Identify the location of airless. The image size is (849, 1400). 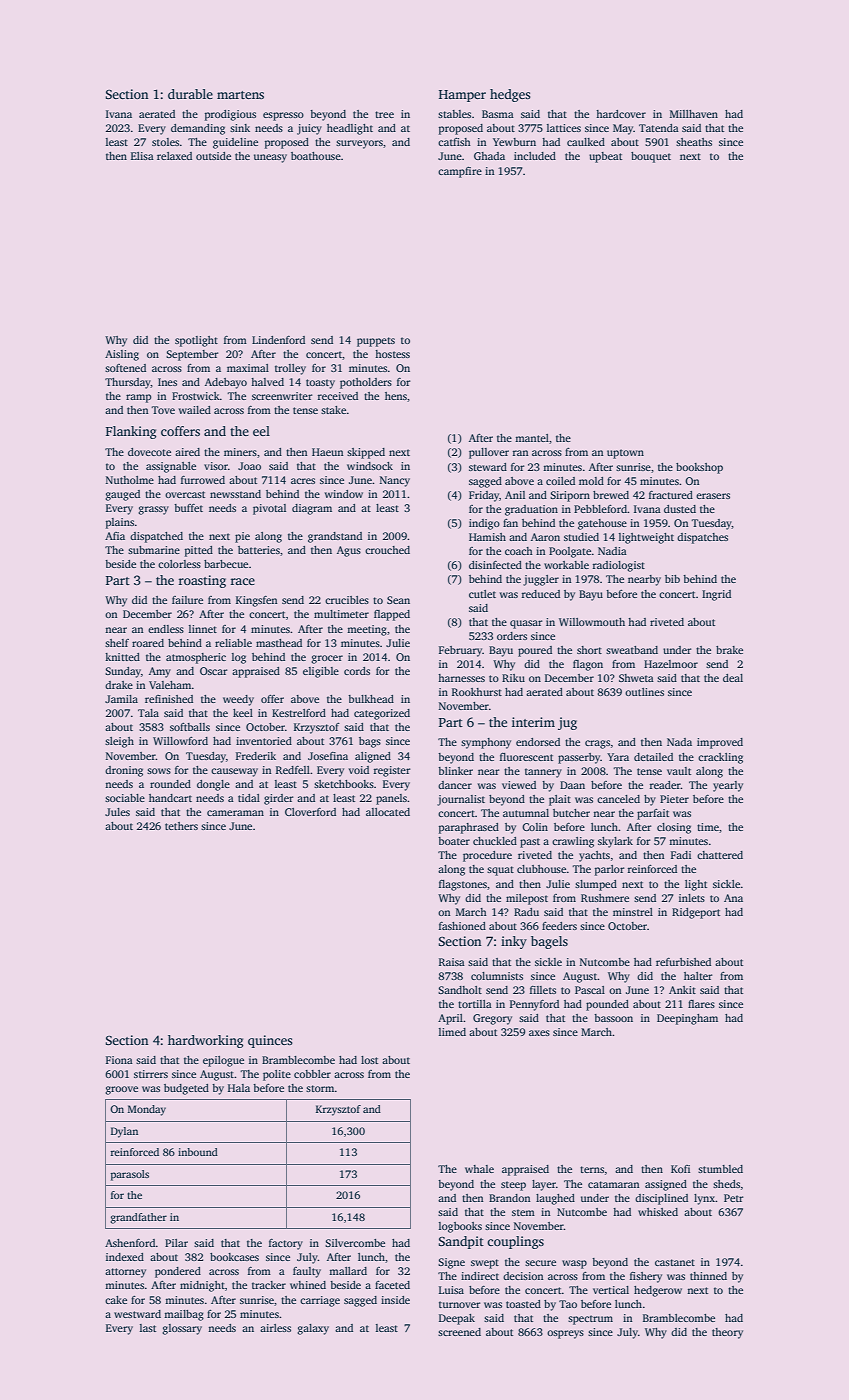
(275, 1328).
